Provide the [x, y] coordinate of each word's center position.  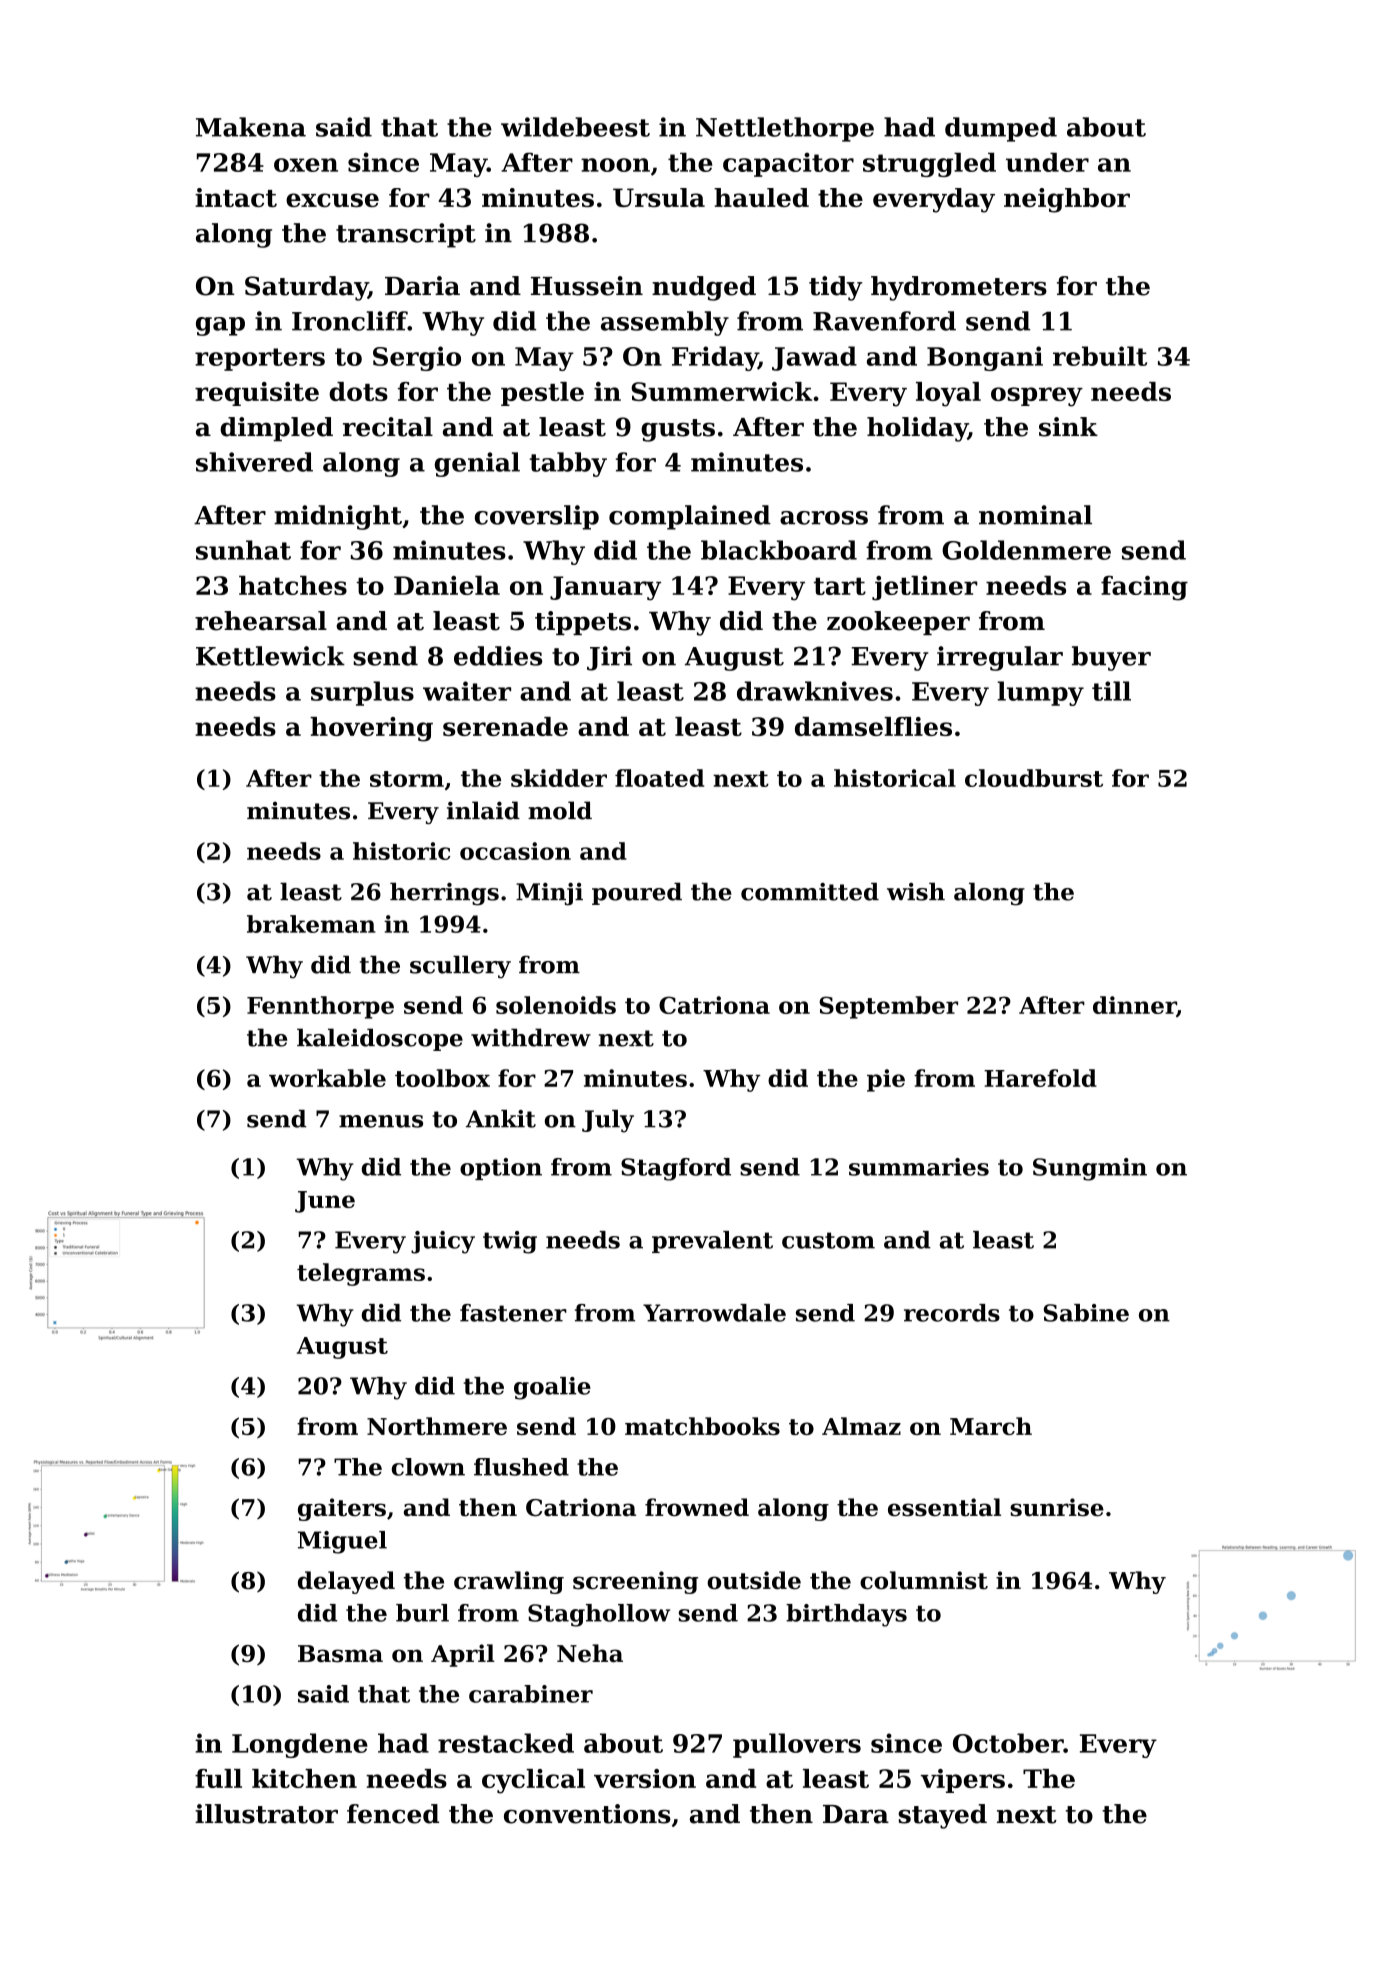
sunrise [1057, 1507]
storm [407, 779]
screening [635, 1582]
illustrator [266, 1814]
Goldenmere [1026, 550]
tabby [568, 464]
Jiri [609, 658]
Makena [251, 127]
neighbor [1067, 200]
